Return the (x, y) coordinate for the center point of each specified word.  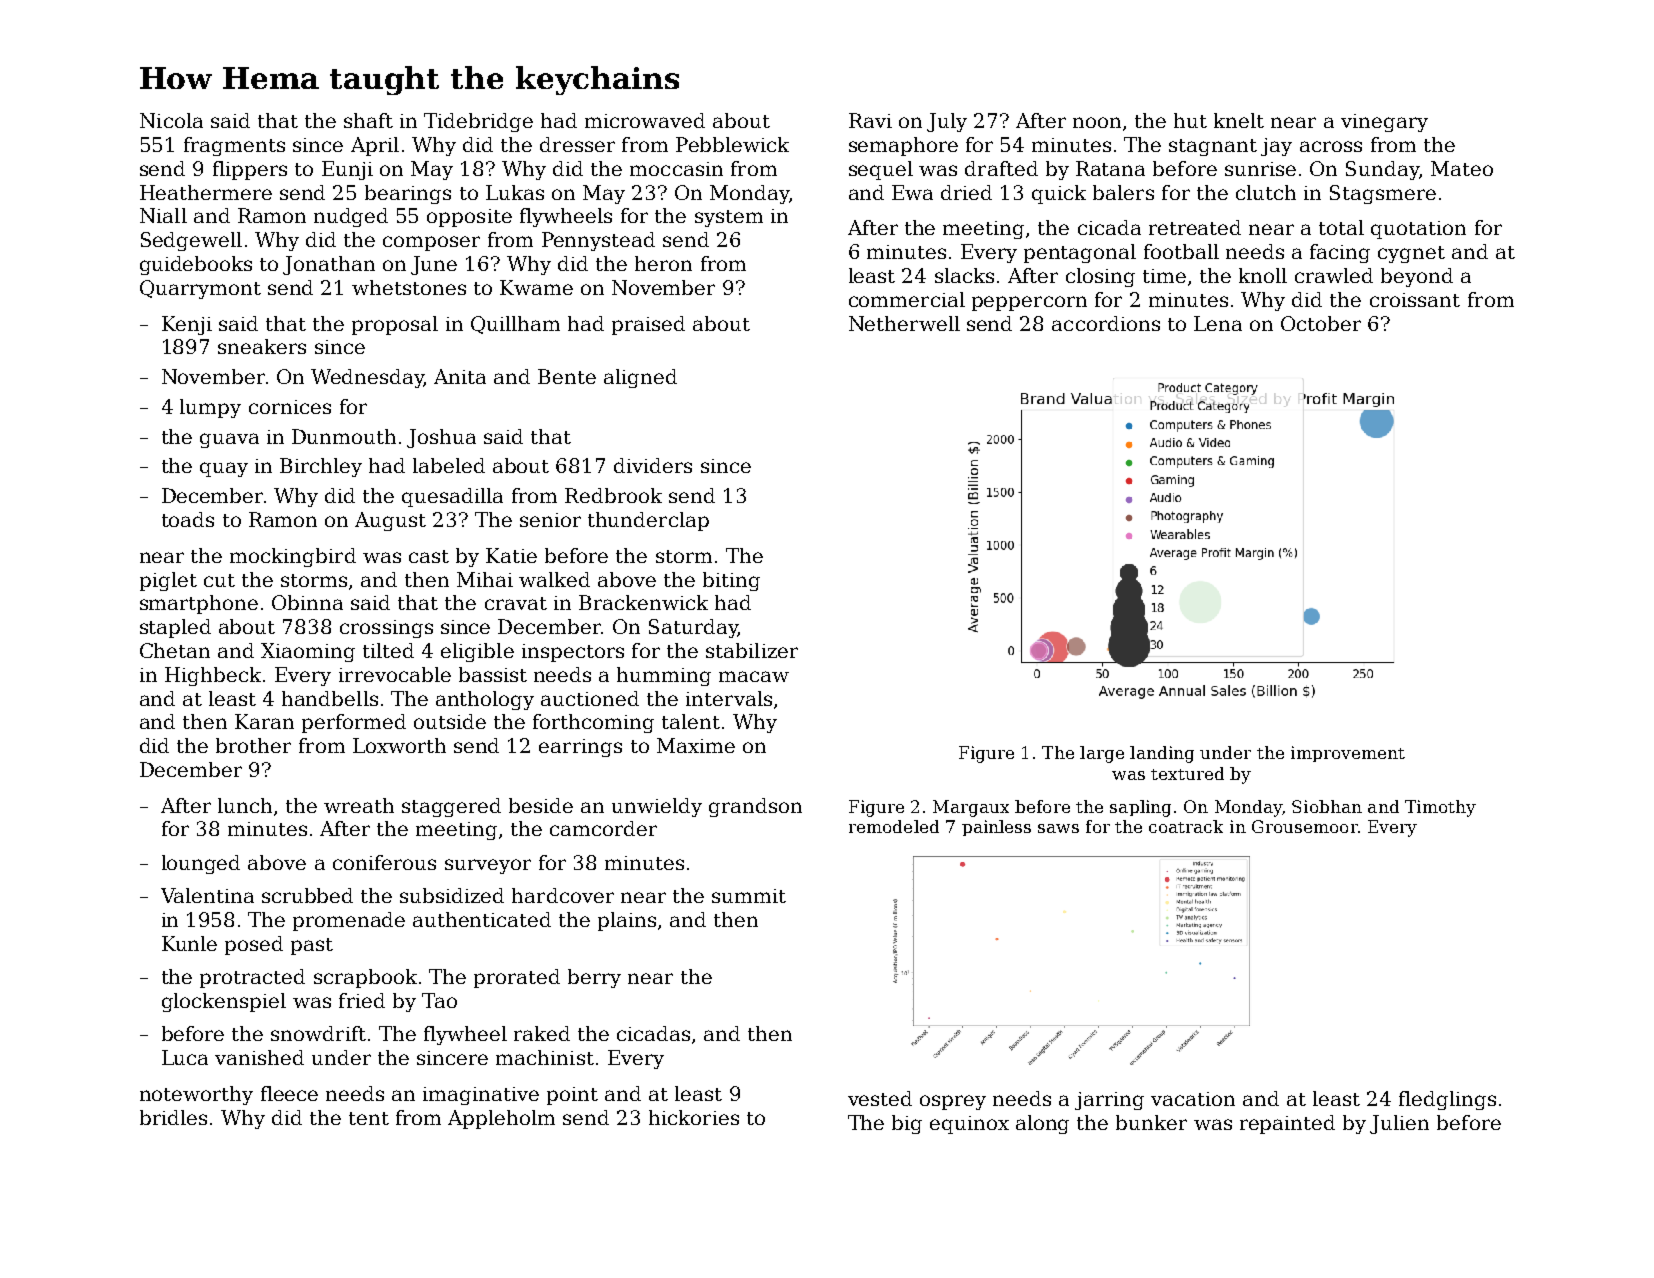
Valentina (207, 895)
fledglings (1447, 1100)
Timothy (1440, 808)
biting (731, 581)
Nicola (171, 120)
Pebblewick (732, 144)
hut (1190, 120)
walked (554, 579)
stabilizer (752, 650)
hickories (694, 1117)
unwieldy (657, 807)
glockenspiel (224, 1002)
